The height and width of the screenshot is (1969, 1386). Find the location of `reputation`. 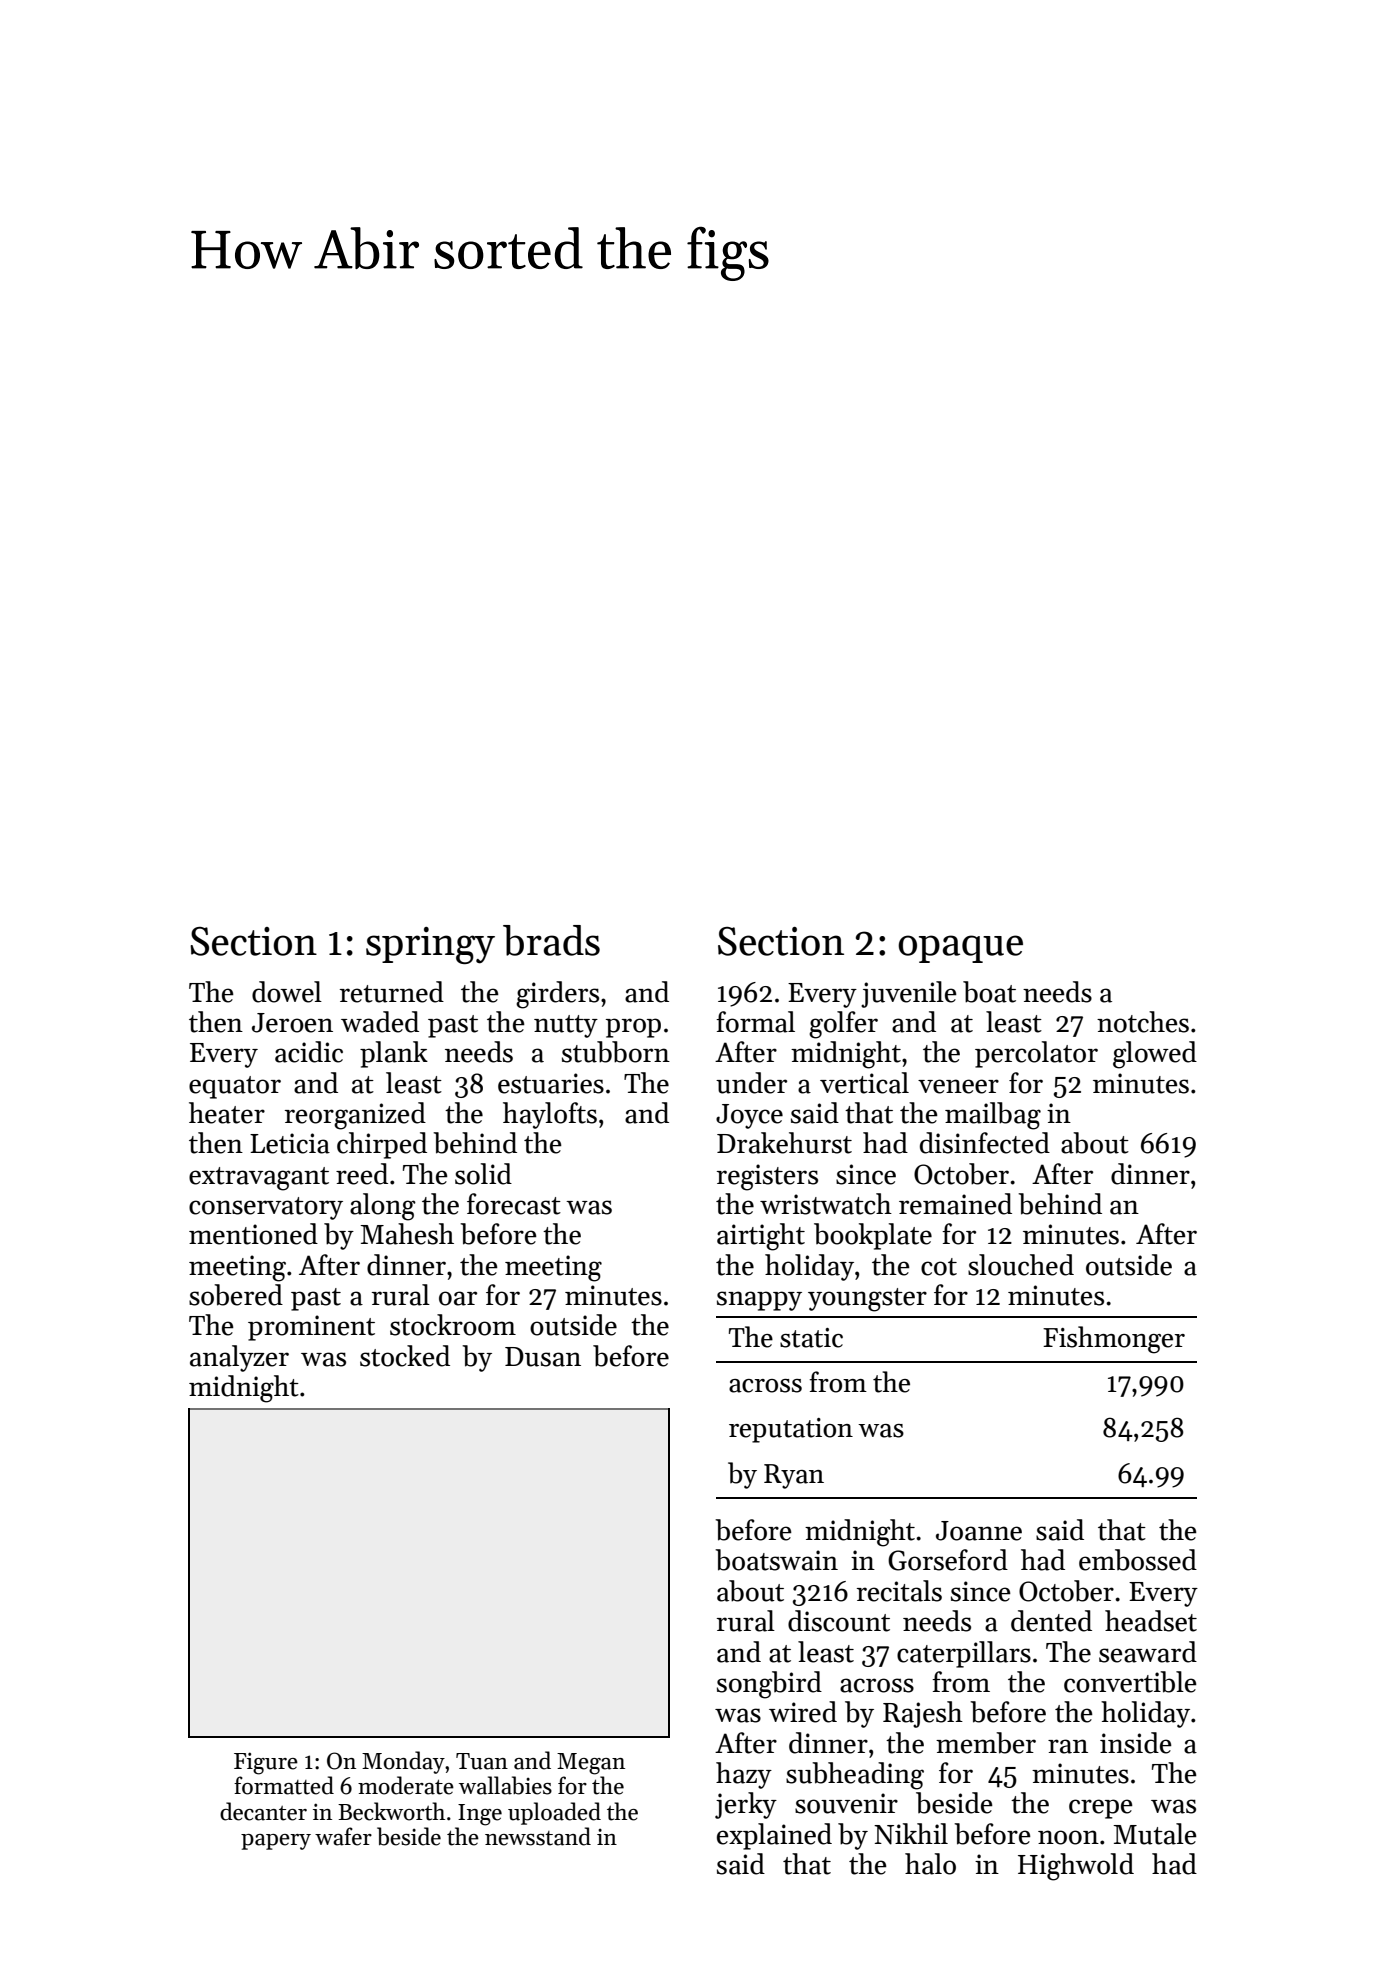

reputation is located at coordinates (791, 1430).
